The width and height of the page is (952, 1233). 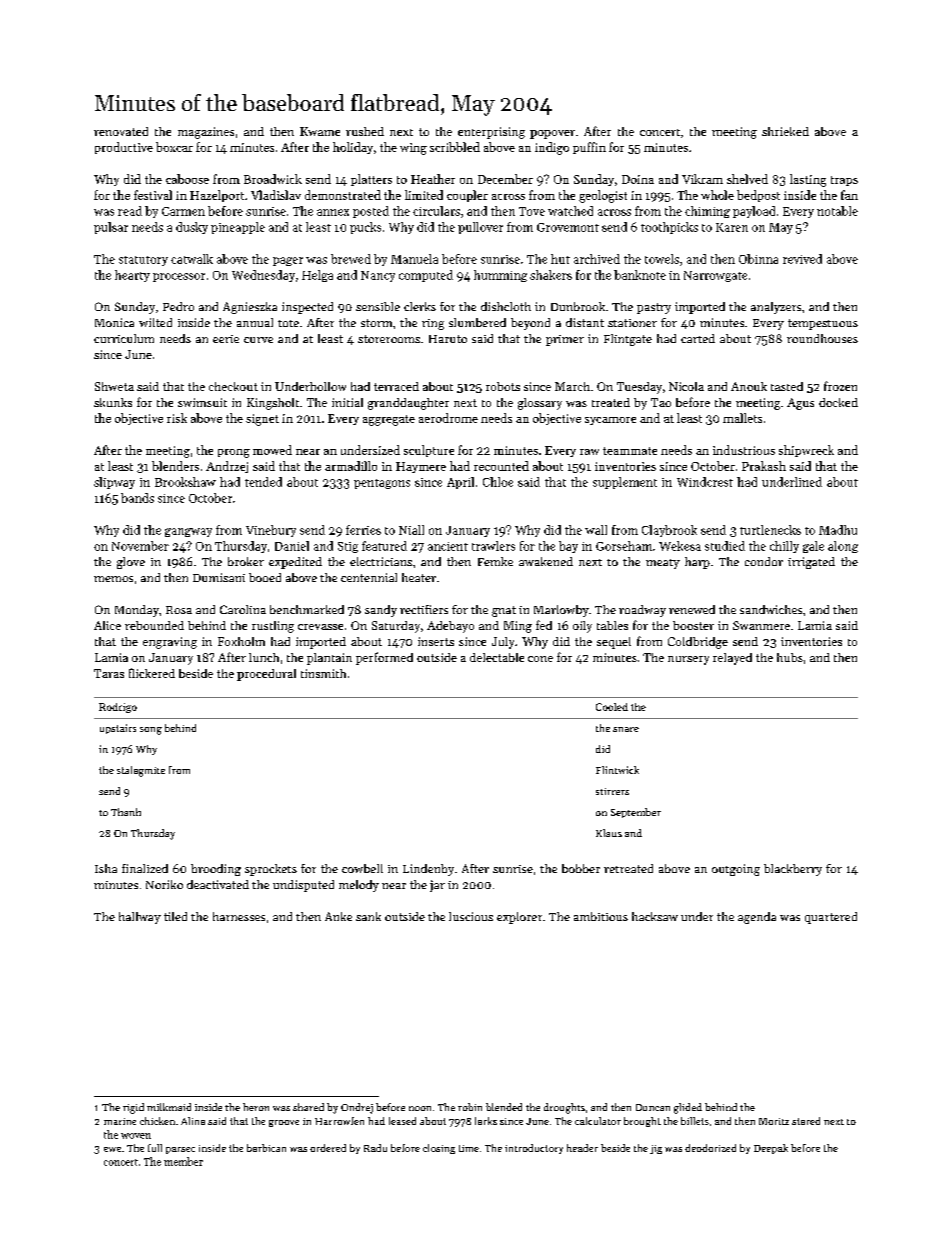 What do you see at coordinates (840, 386) in the page?
I see `frozen` at bounding box center [840, 386].
